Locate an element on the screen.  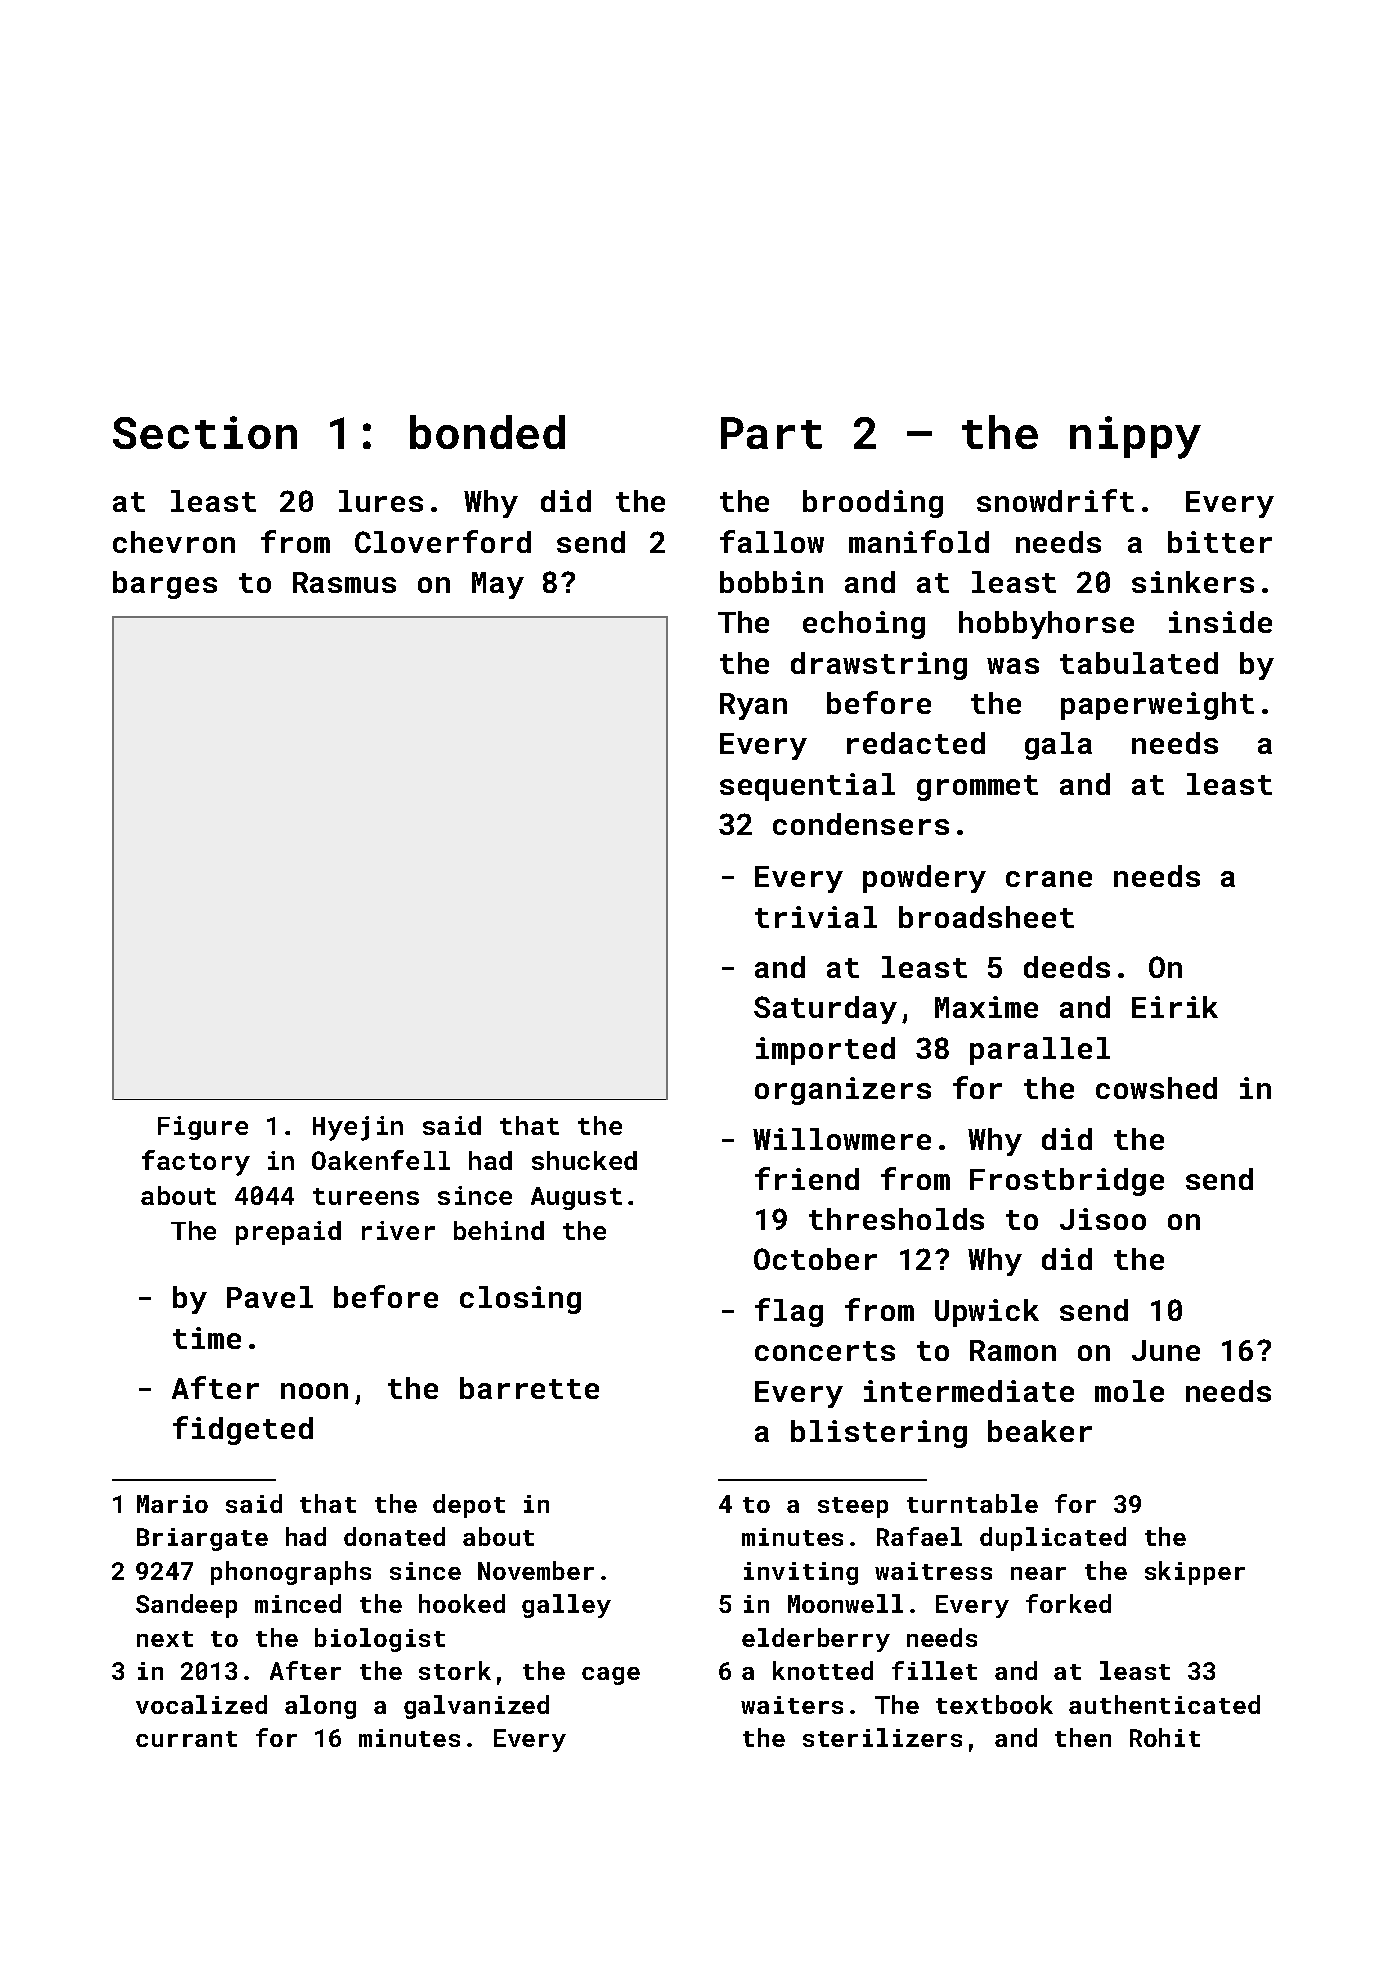
Jisoo is located at coordinates (1103, 1219).
